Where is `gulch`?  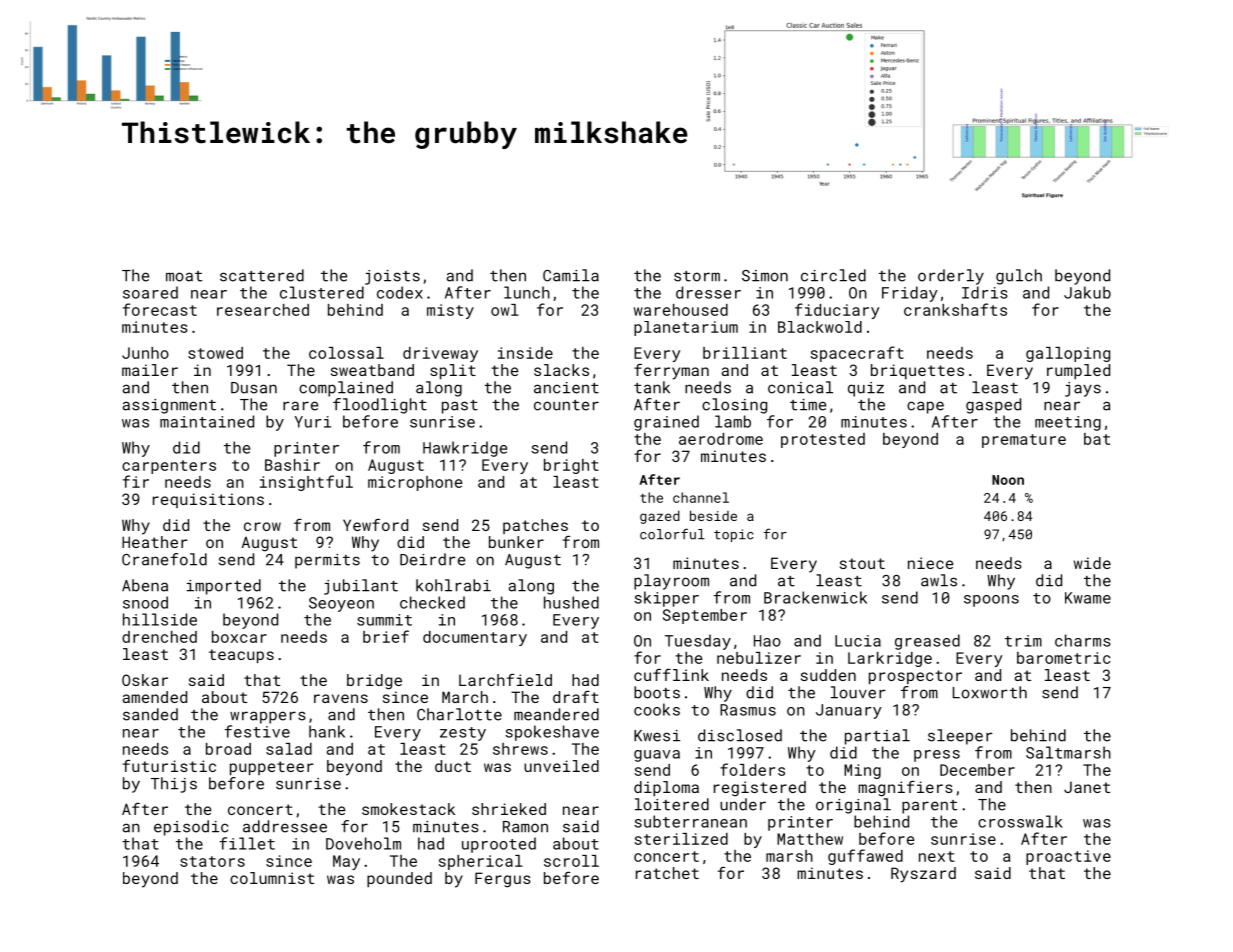 gulch is located at coordinates (1019, 277).
